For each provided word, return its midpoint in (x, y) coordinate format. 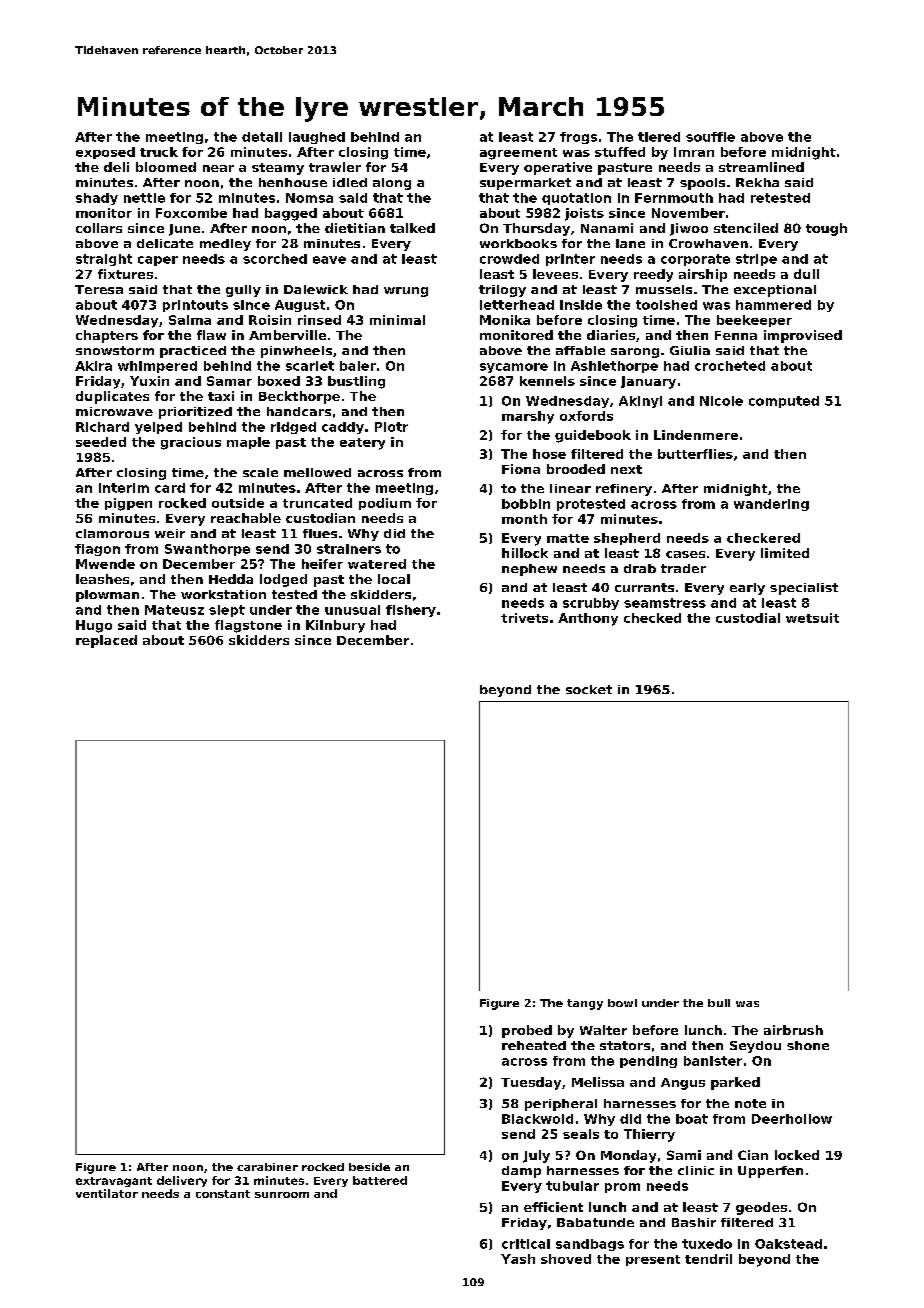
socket (589, 689)
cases (685, 554)
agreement (518, 154)
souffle (710, 137)
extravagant (114, 1182)
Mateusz (174, 610)
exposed (105, 153)
